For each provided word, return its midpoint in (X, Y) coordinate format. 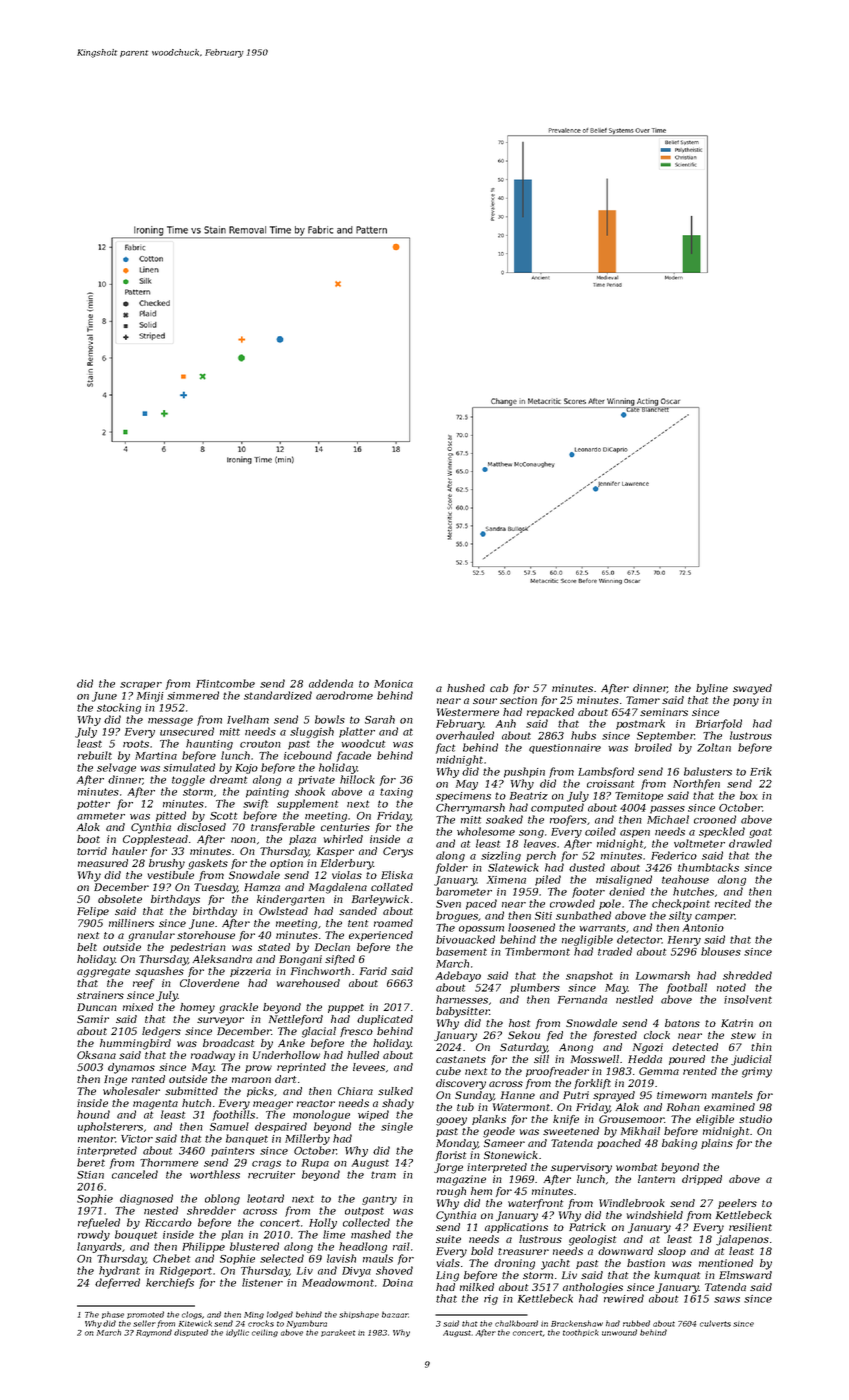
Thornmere (169, 1162)
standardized (278, 695)
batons (682, 1023)
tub (465, 1107)
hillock (357, 779)
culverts (715, 1323)
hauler (129, 851)
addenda (331, 683)
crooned (715, 819)
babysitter (463, 1012)
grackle (238, 1008)
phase (113, 1315)
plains (717, 1144)
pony (746, 702)
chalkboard (516, 1323)
